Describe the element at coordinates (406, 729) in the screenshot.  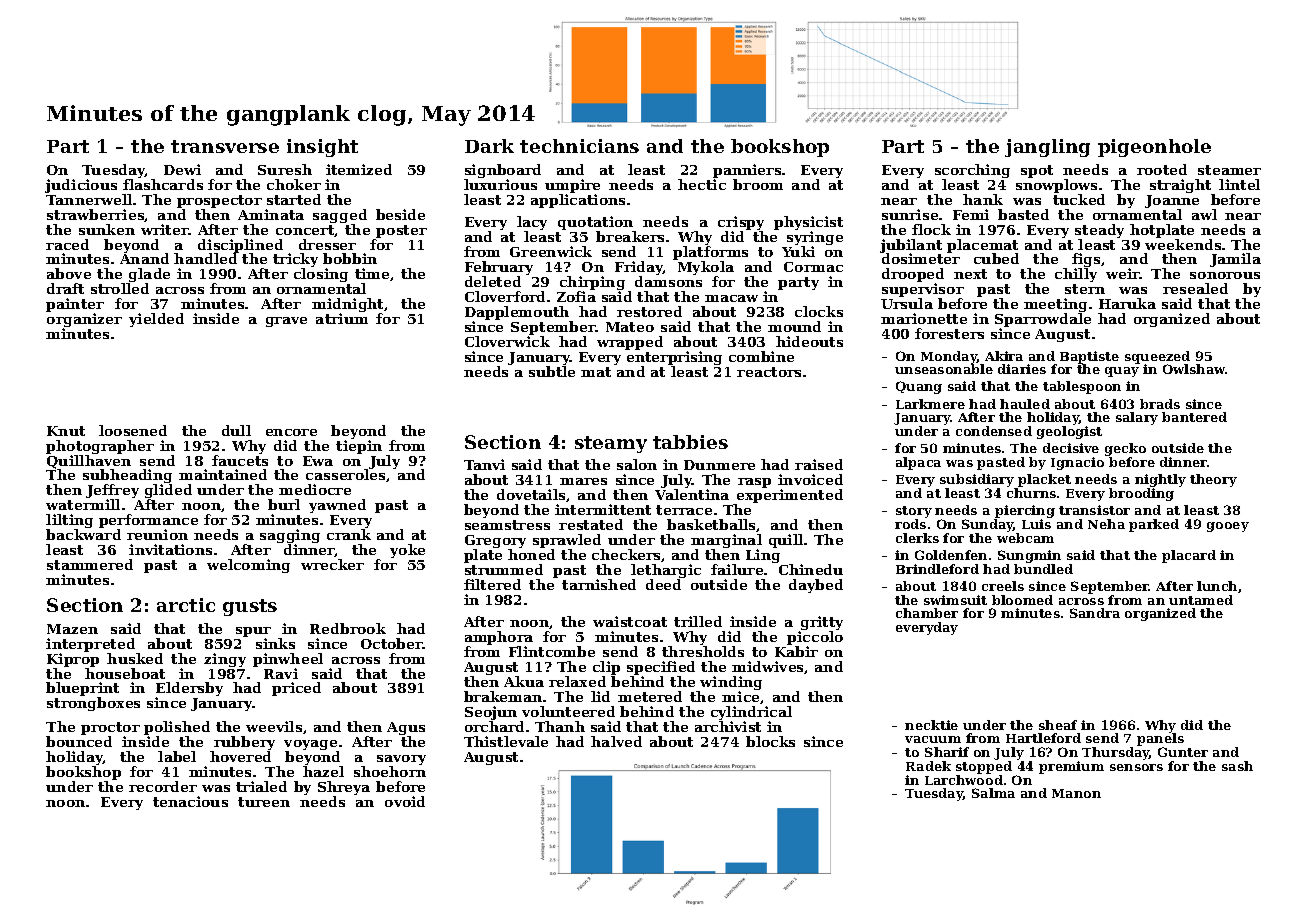
I see `Agus` at that location.
